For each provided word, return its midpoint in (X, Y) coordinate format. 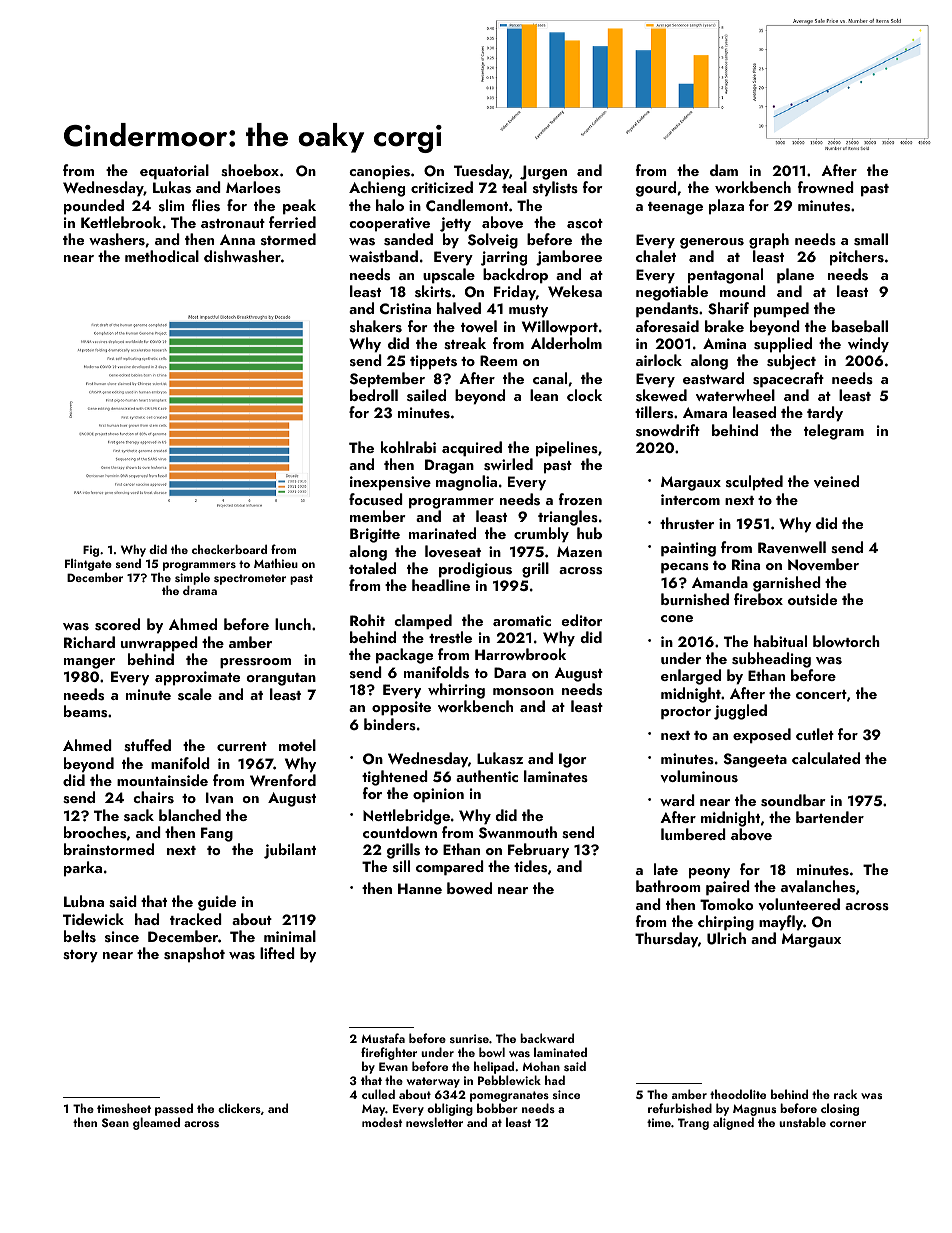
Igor (573, 760)
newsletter (434, 1122)
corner (848, 1124)
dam (724, 170)
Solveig (493, 241)
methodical (162, 256)
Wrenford (283, 780)
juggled (740, 712)
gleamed (156, 1124)
